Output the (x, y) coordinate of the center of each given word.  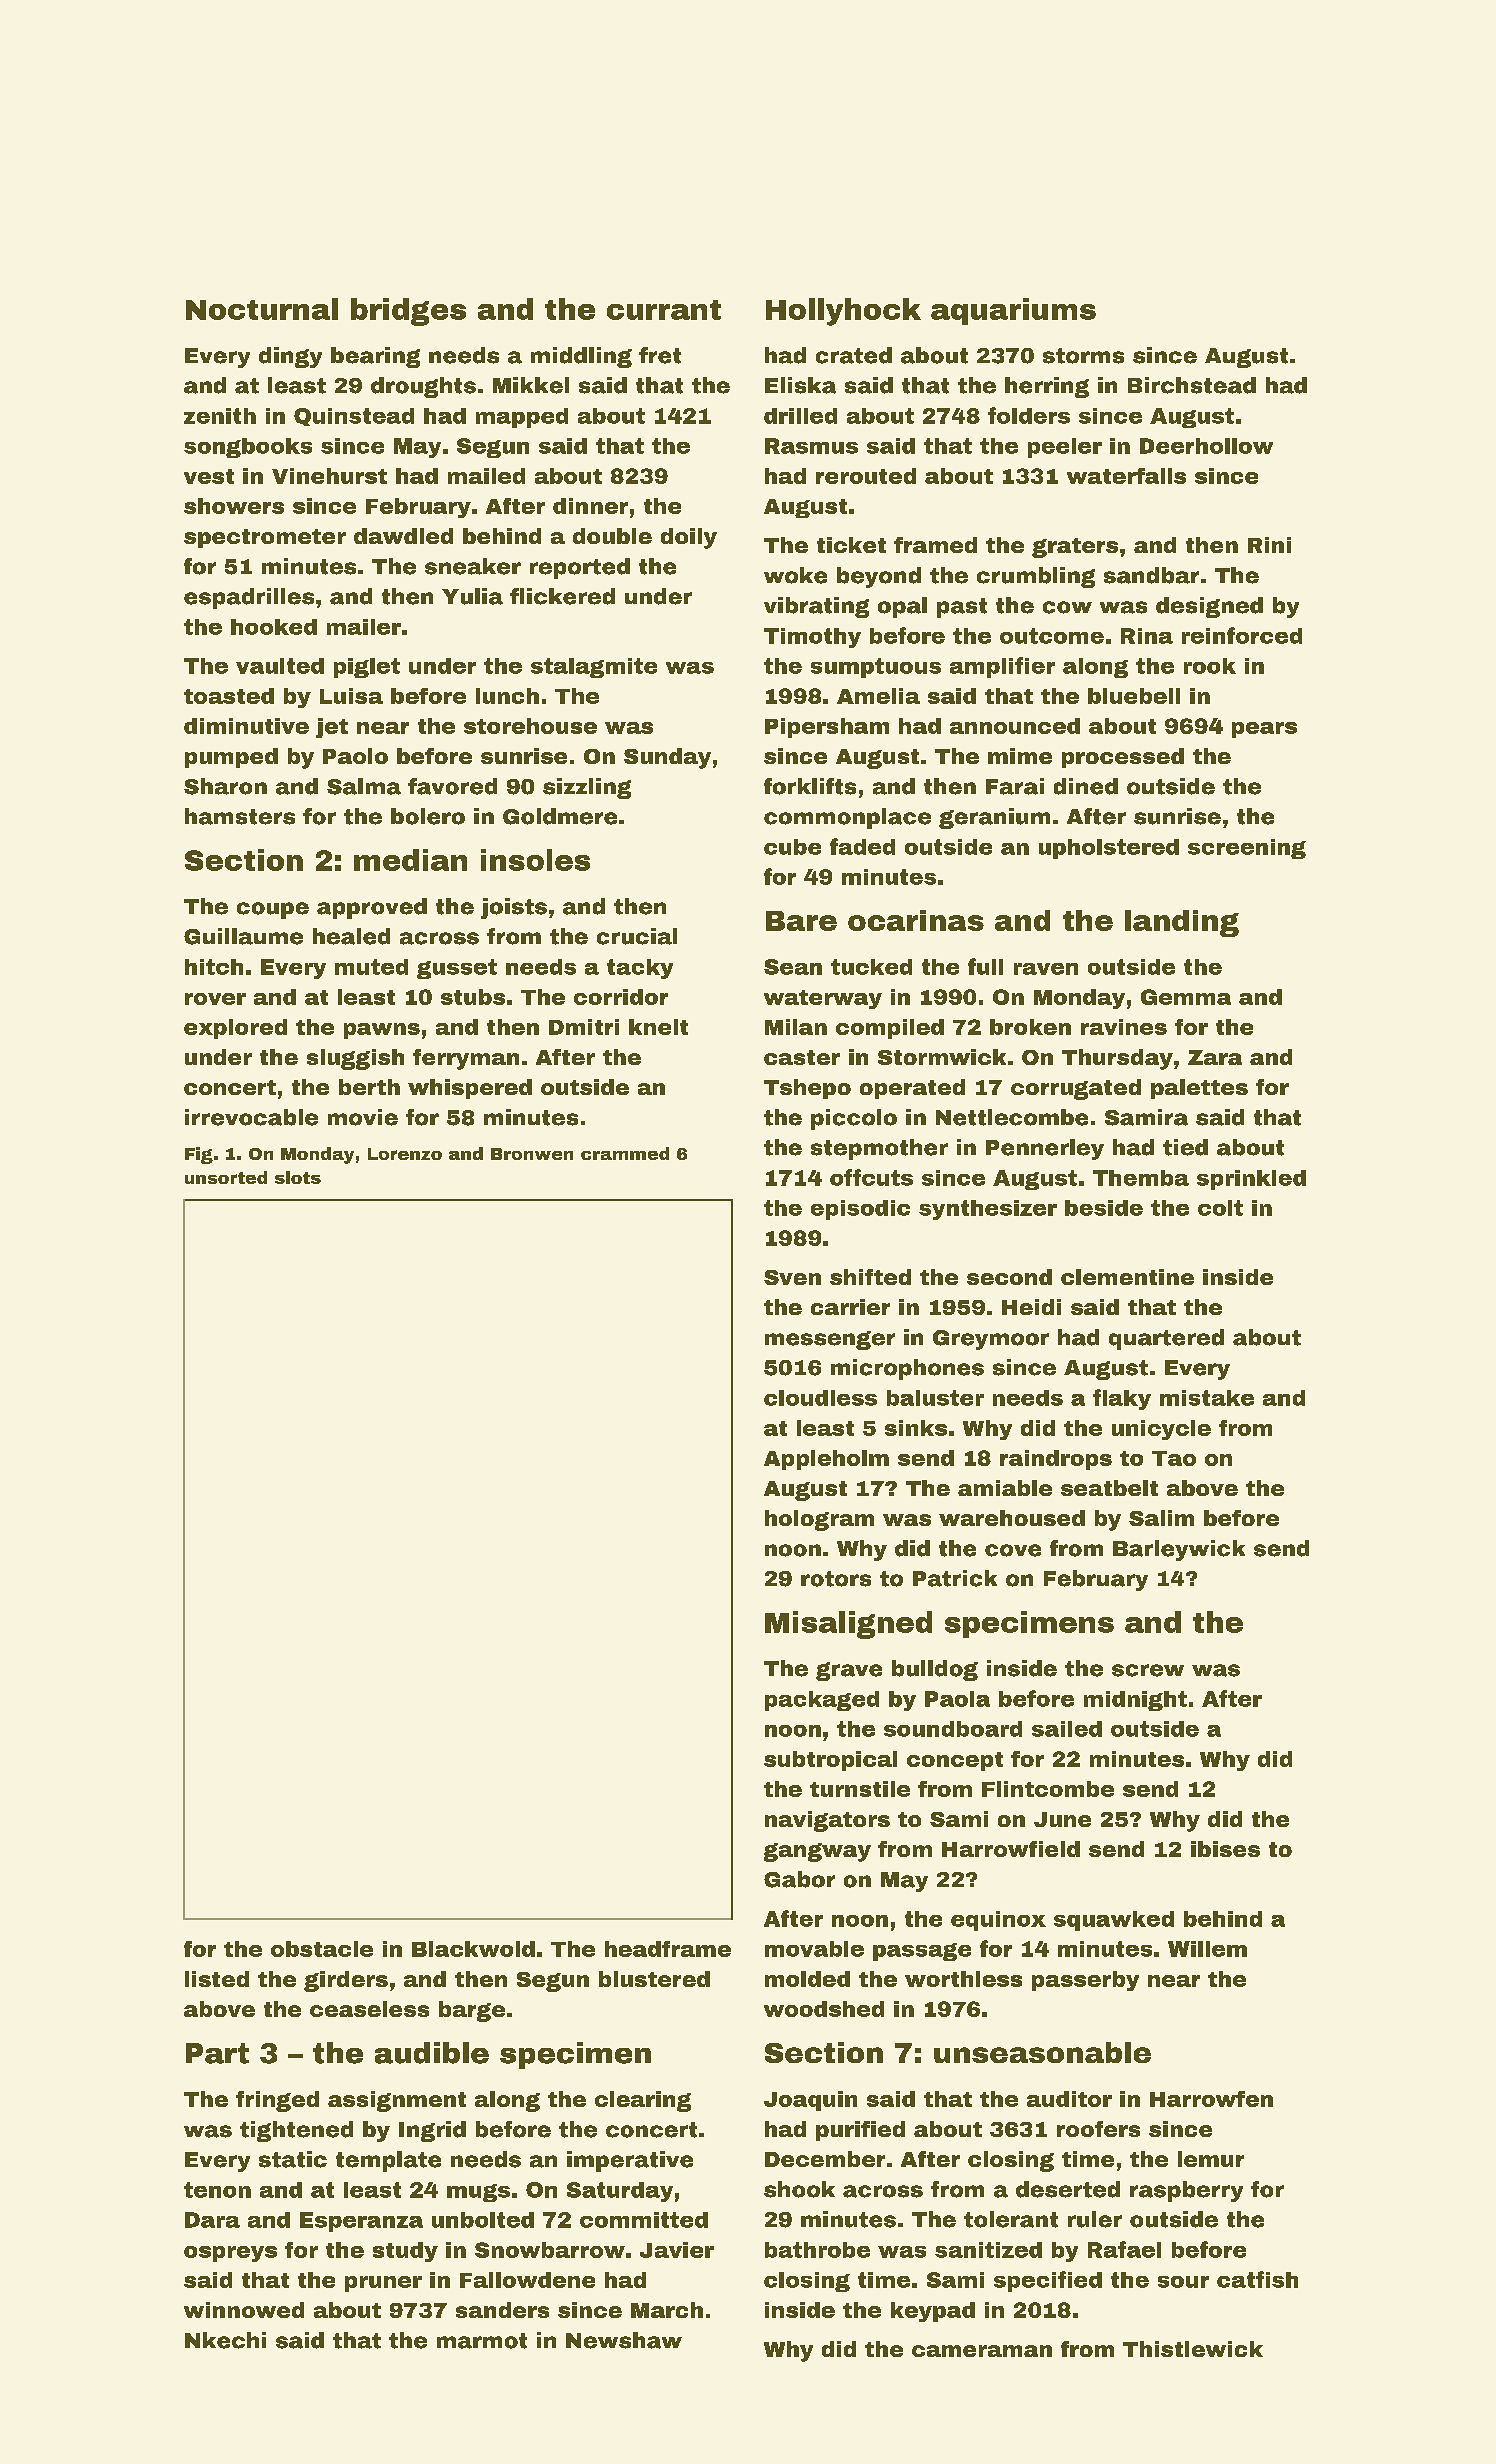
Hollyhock (843, 312)
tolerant (1011, 2219)
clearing (643, 2101)
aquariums (1013, 311)
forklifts (810, 786)
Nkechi (225, 2340)
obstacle (322, 1949)
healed (351, 936)
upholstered (1109, 849)
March (667, 2310)
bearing (375, 357)
